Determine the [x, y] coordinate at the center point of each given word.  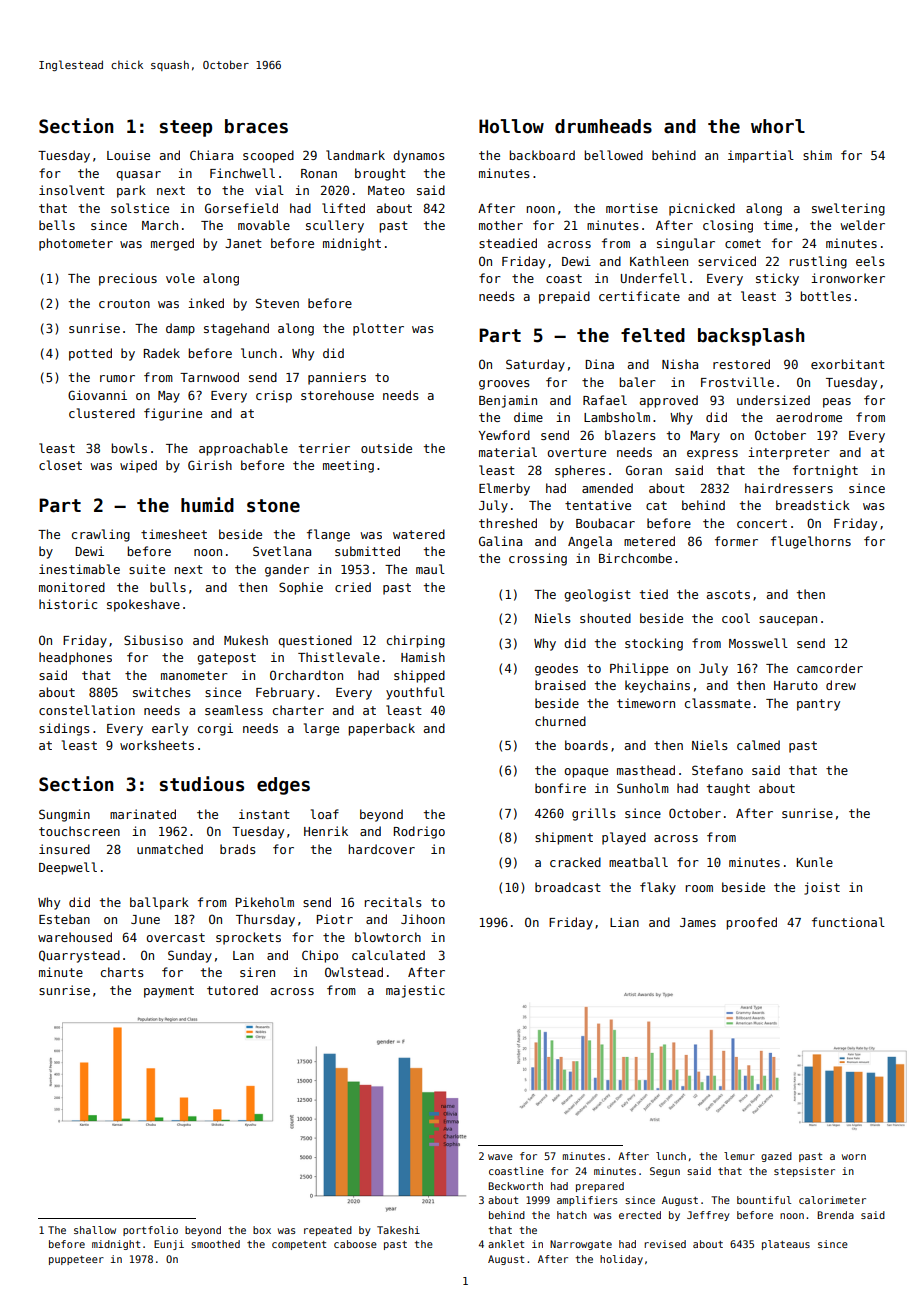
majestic [415, 991]
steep [186, 128]
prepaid [564, 297]
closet [60, 465]
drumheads [603, 126]
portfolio [150, 1231]
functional [848, 922]
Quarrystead [79, 956]
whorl [778, 126]
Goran [644, 470]
